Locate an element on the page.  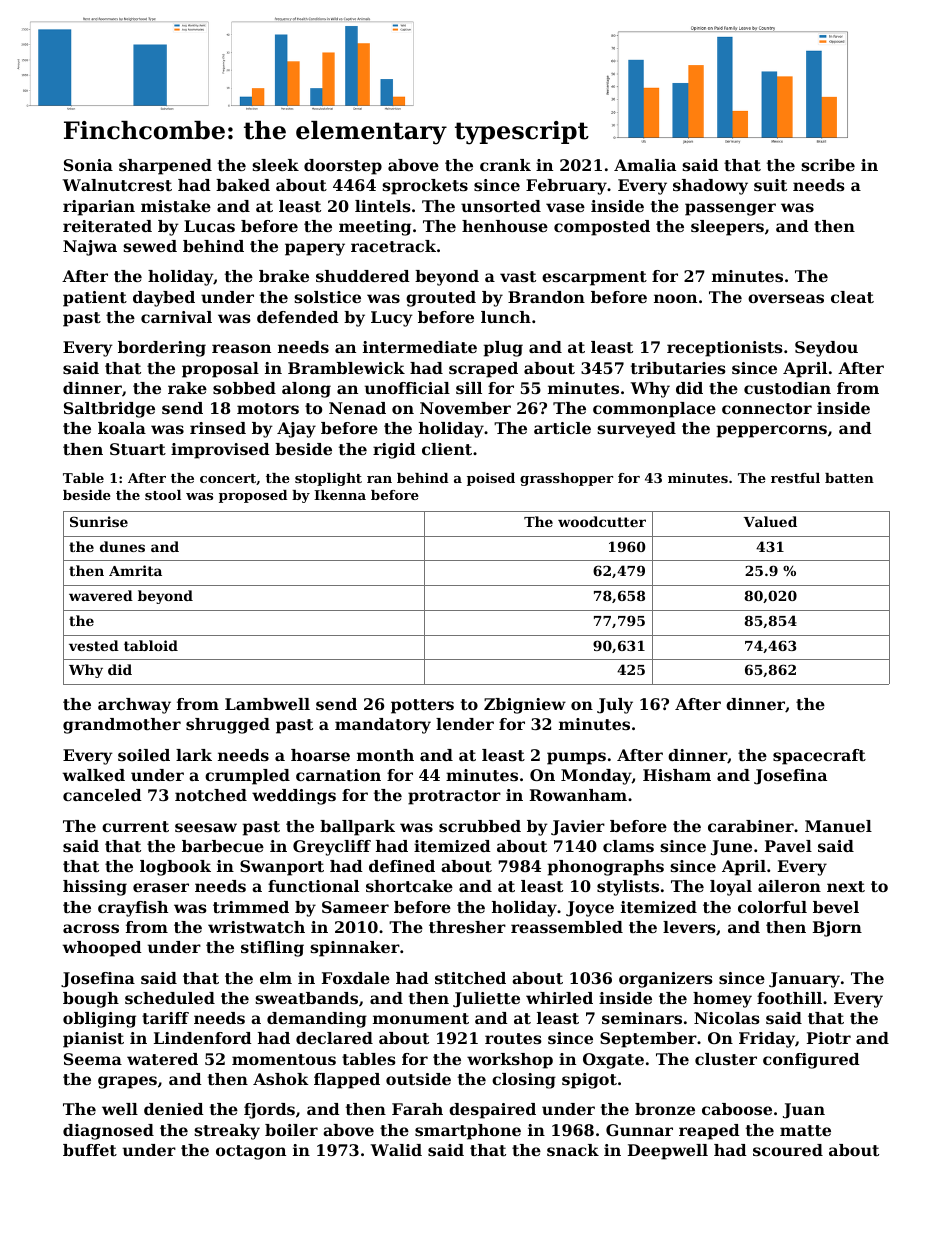
batten is located at coordinates (849, 478).
